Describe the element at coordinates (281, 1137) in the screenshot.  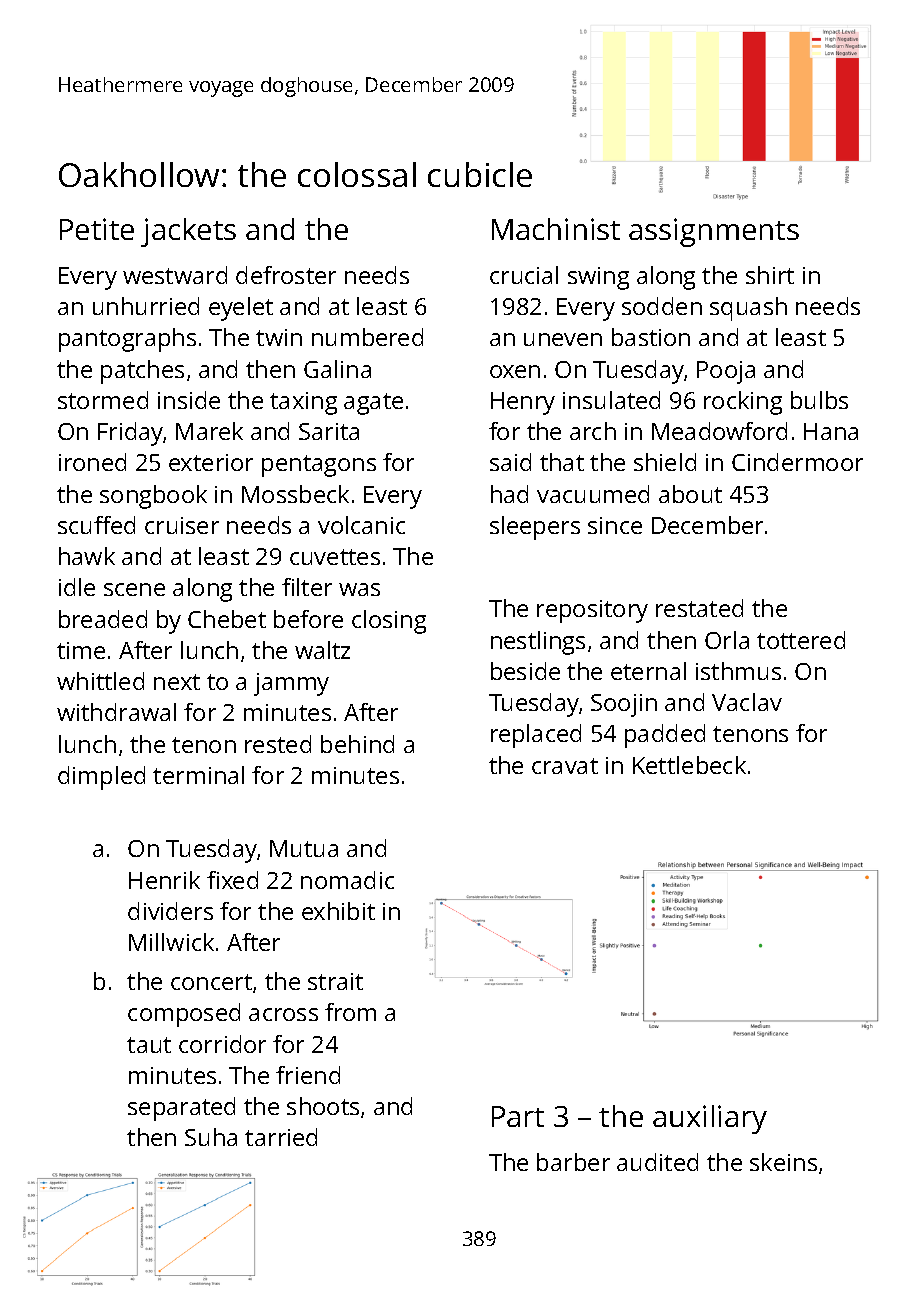
I see `tarried` at that location.
